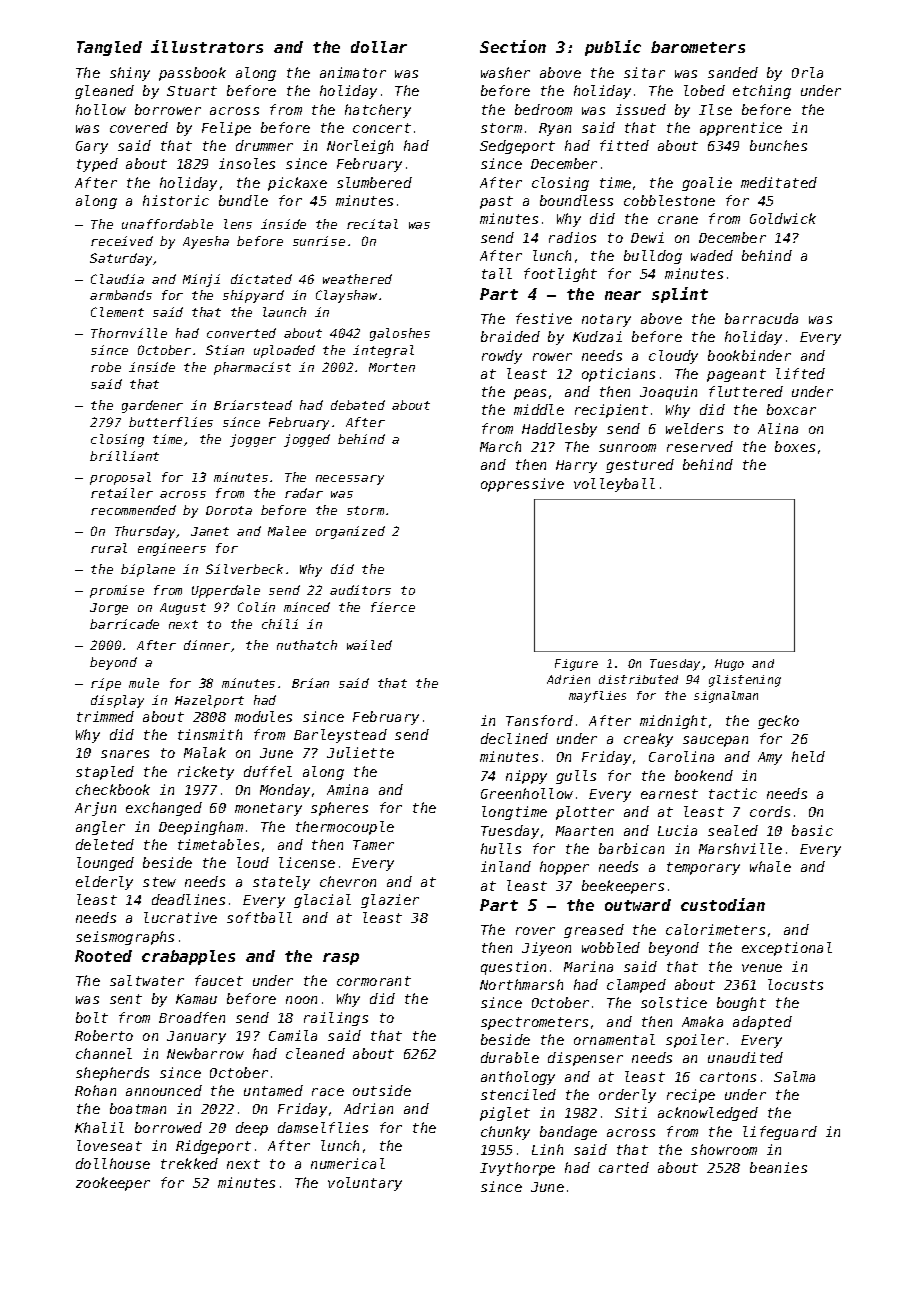 The height and width of the screenshot is (1308, 924). What do you see at coordinates (122, 241) in the screenshot?
I see `received` at bounding box center [122, 241].
